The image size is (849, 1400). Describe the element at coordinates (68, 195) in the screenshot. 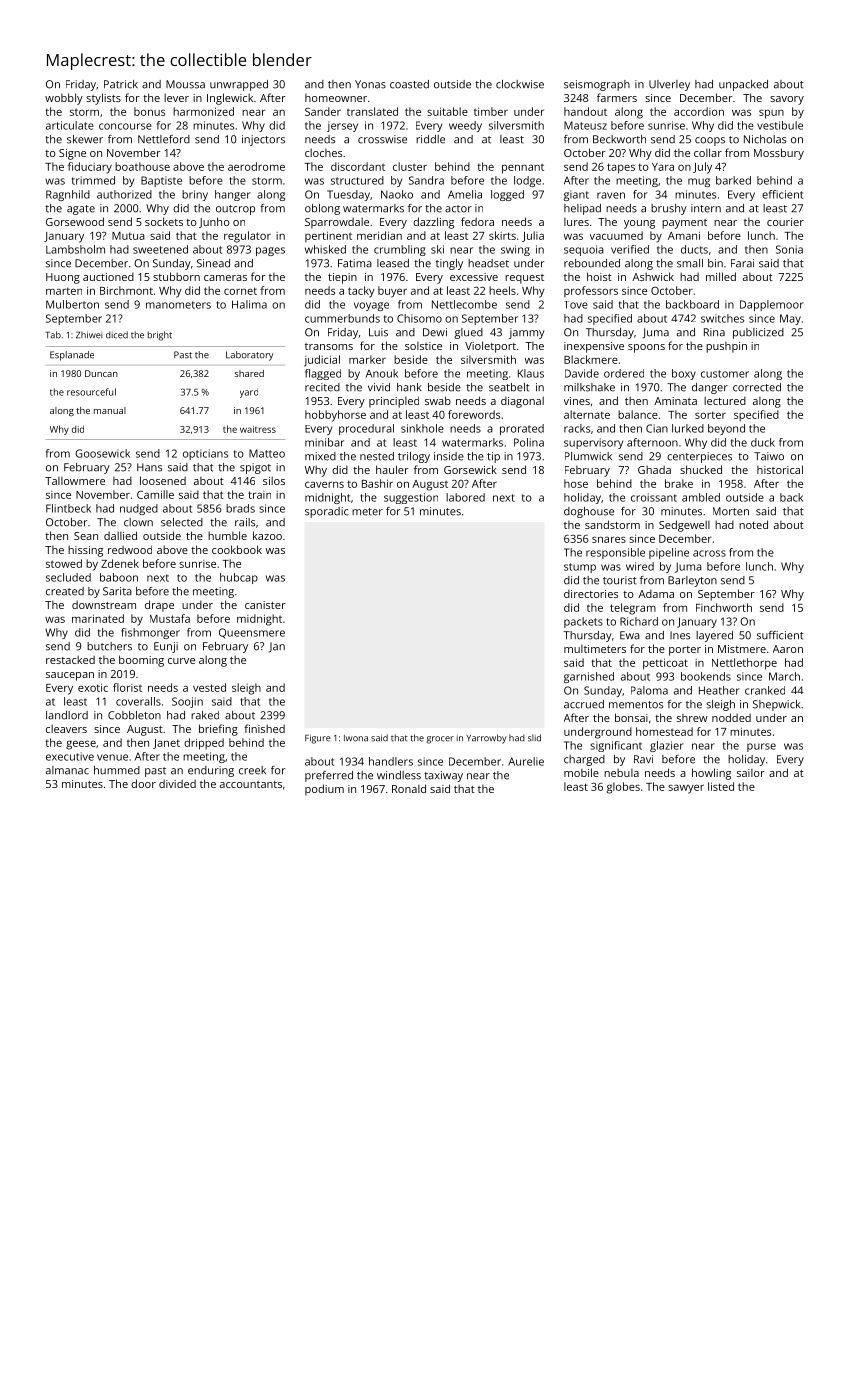

I see `Ragnhild` at that location.
